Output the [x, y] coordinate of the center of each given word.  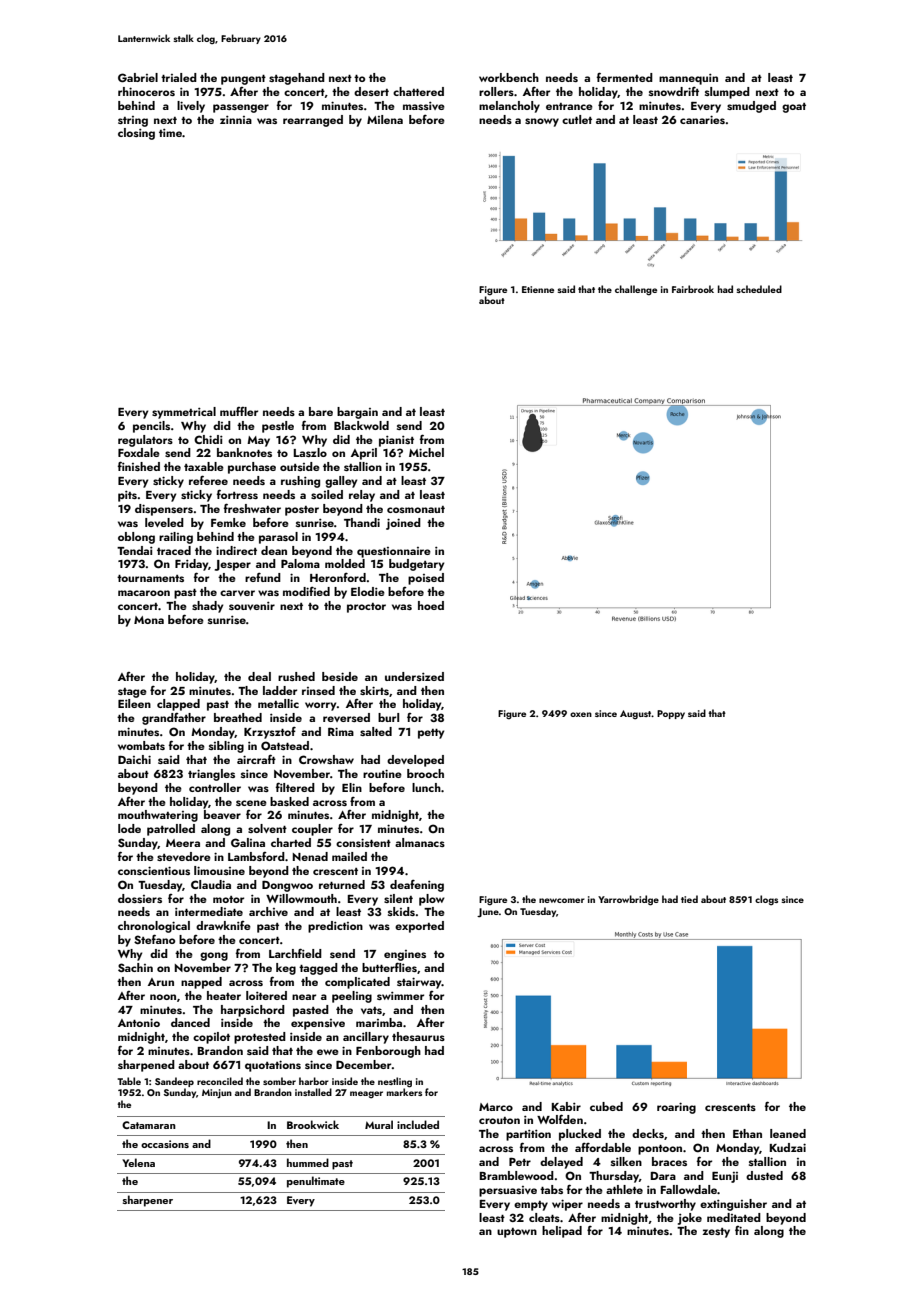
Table [129, 1081]
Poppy [671, 714]
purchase [252, 468]
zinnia [236, 120]
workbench [509, 77]
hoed [431, 605]
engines [405, 955]
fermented [625, 77]
